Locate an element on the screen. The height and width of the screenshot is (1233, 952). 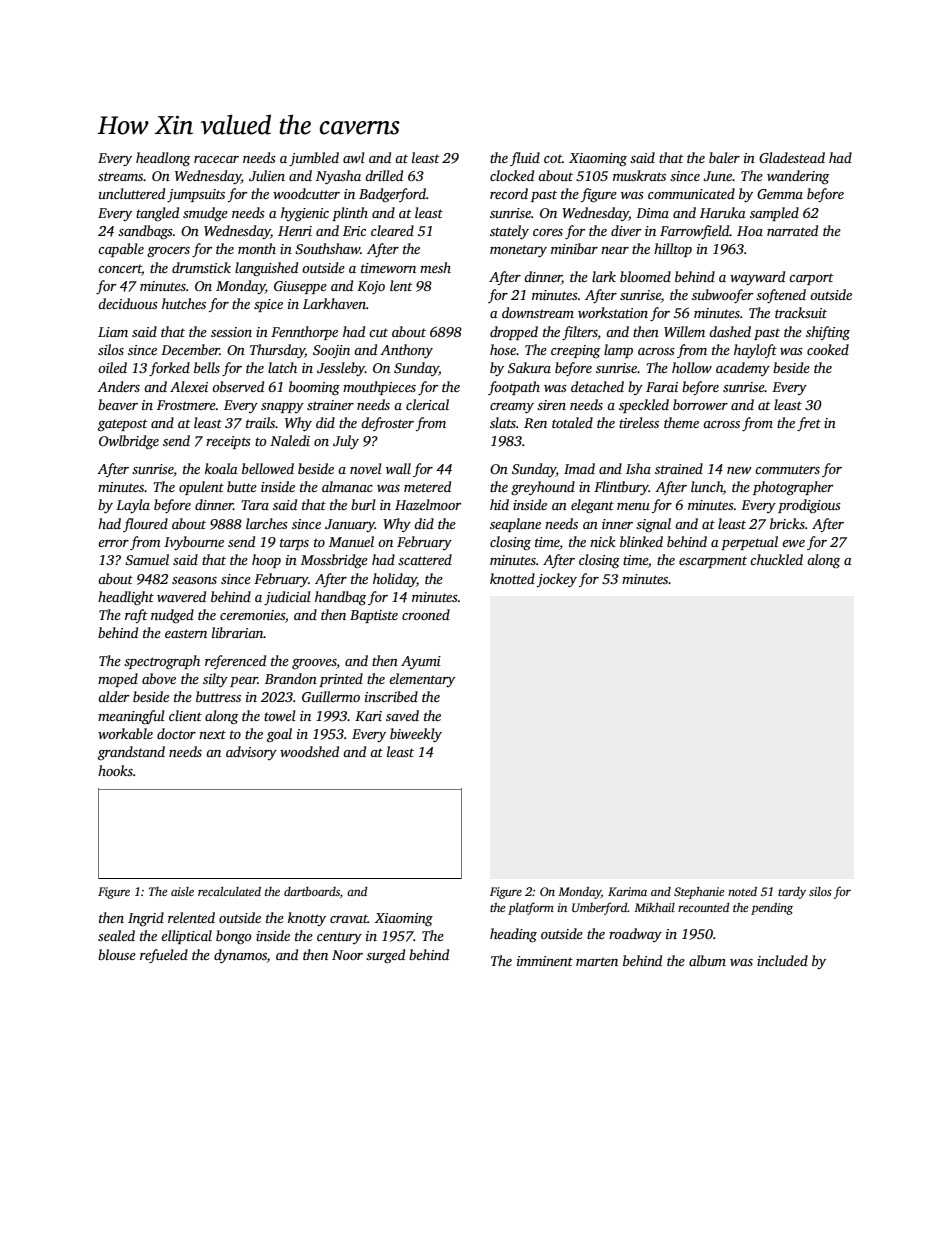
Kojo is located at coordinates (371, 287).
